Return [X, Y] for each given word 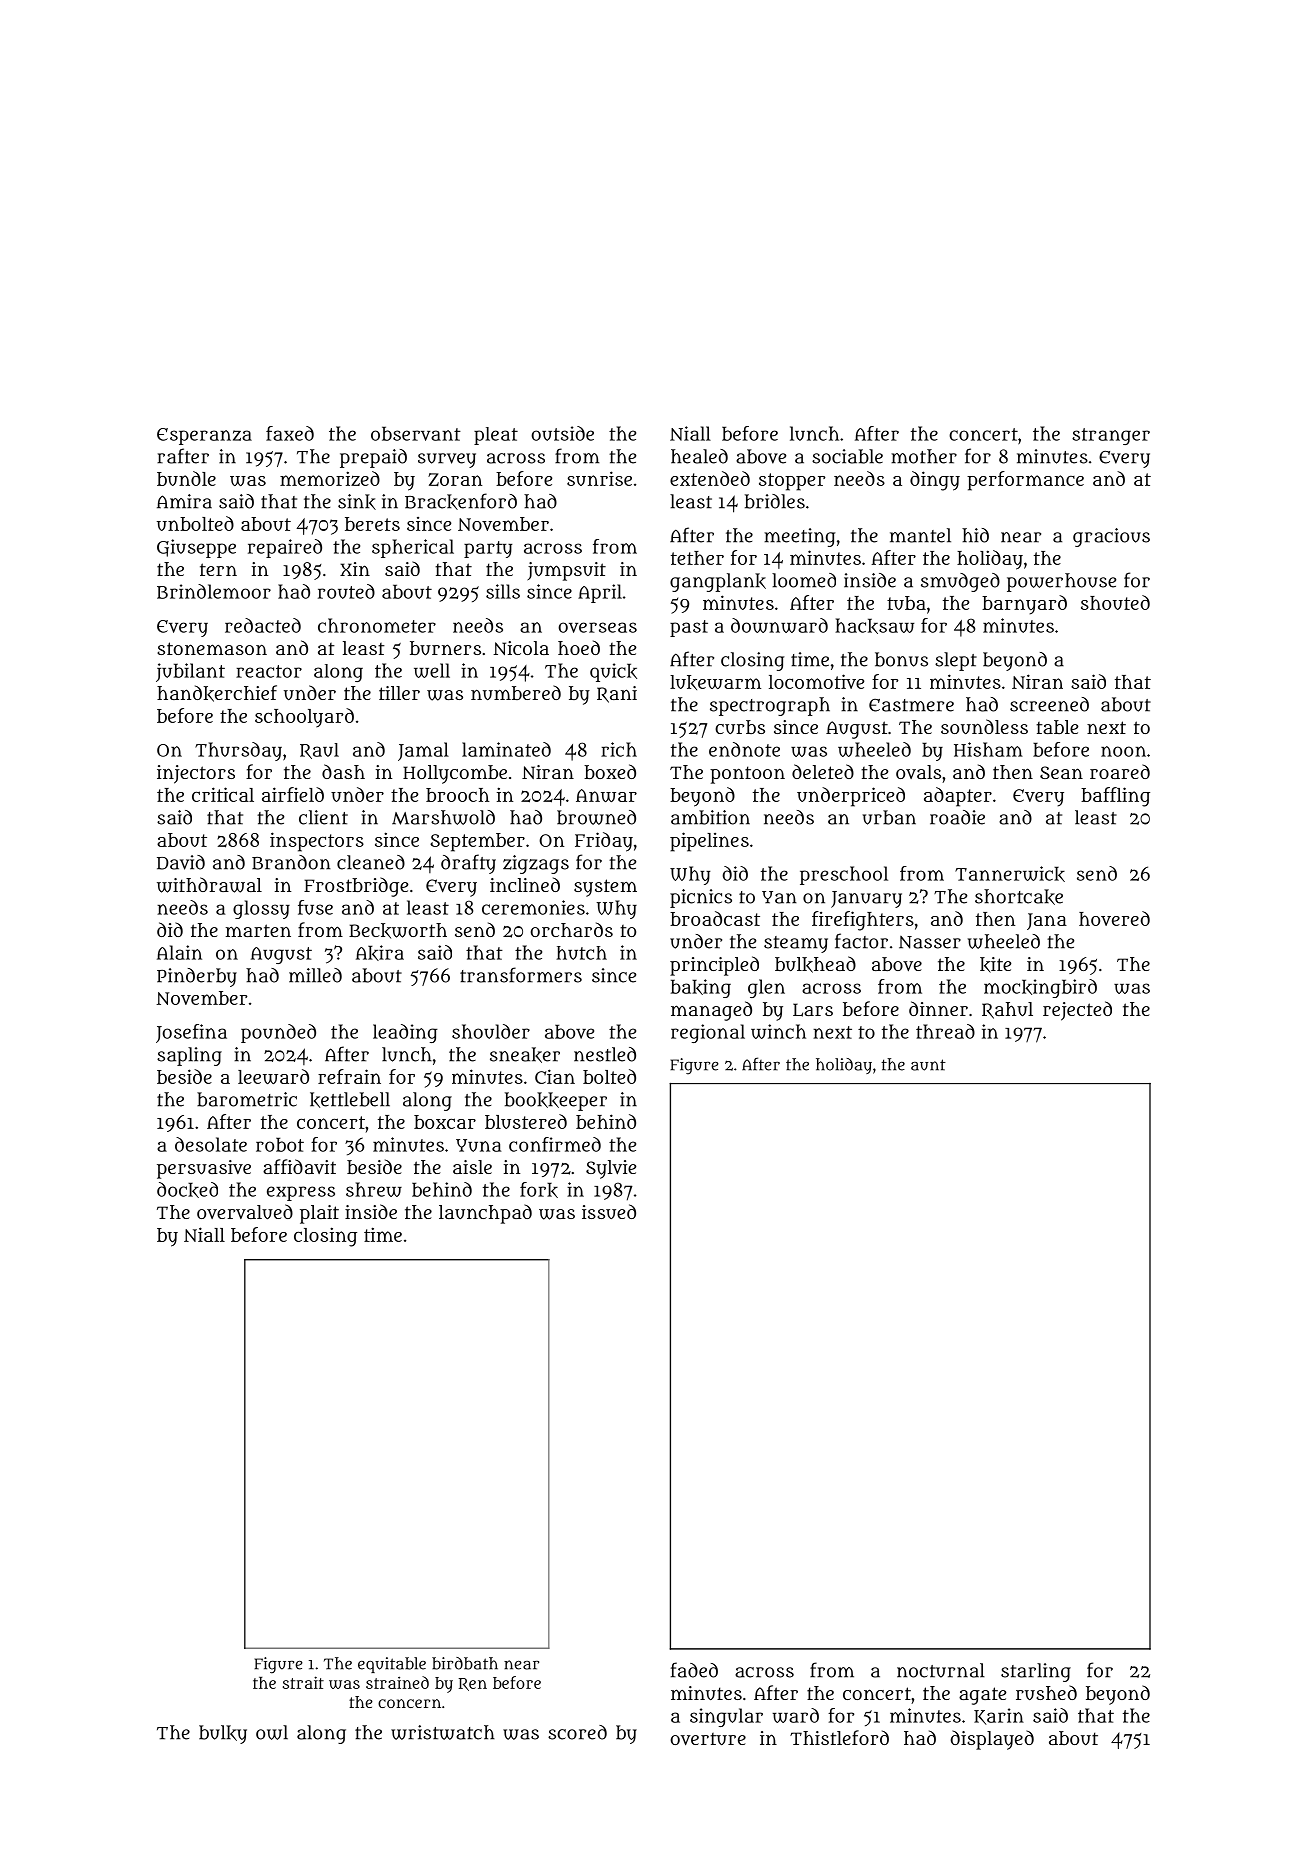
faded [694, 1670]
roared [1120, 771]
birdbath [465, 1663]
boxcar [445, 1122]
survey [447, 460]
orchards [571, 929]
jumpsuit [567, 571]
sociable [847, 456]
